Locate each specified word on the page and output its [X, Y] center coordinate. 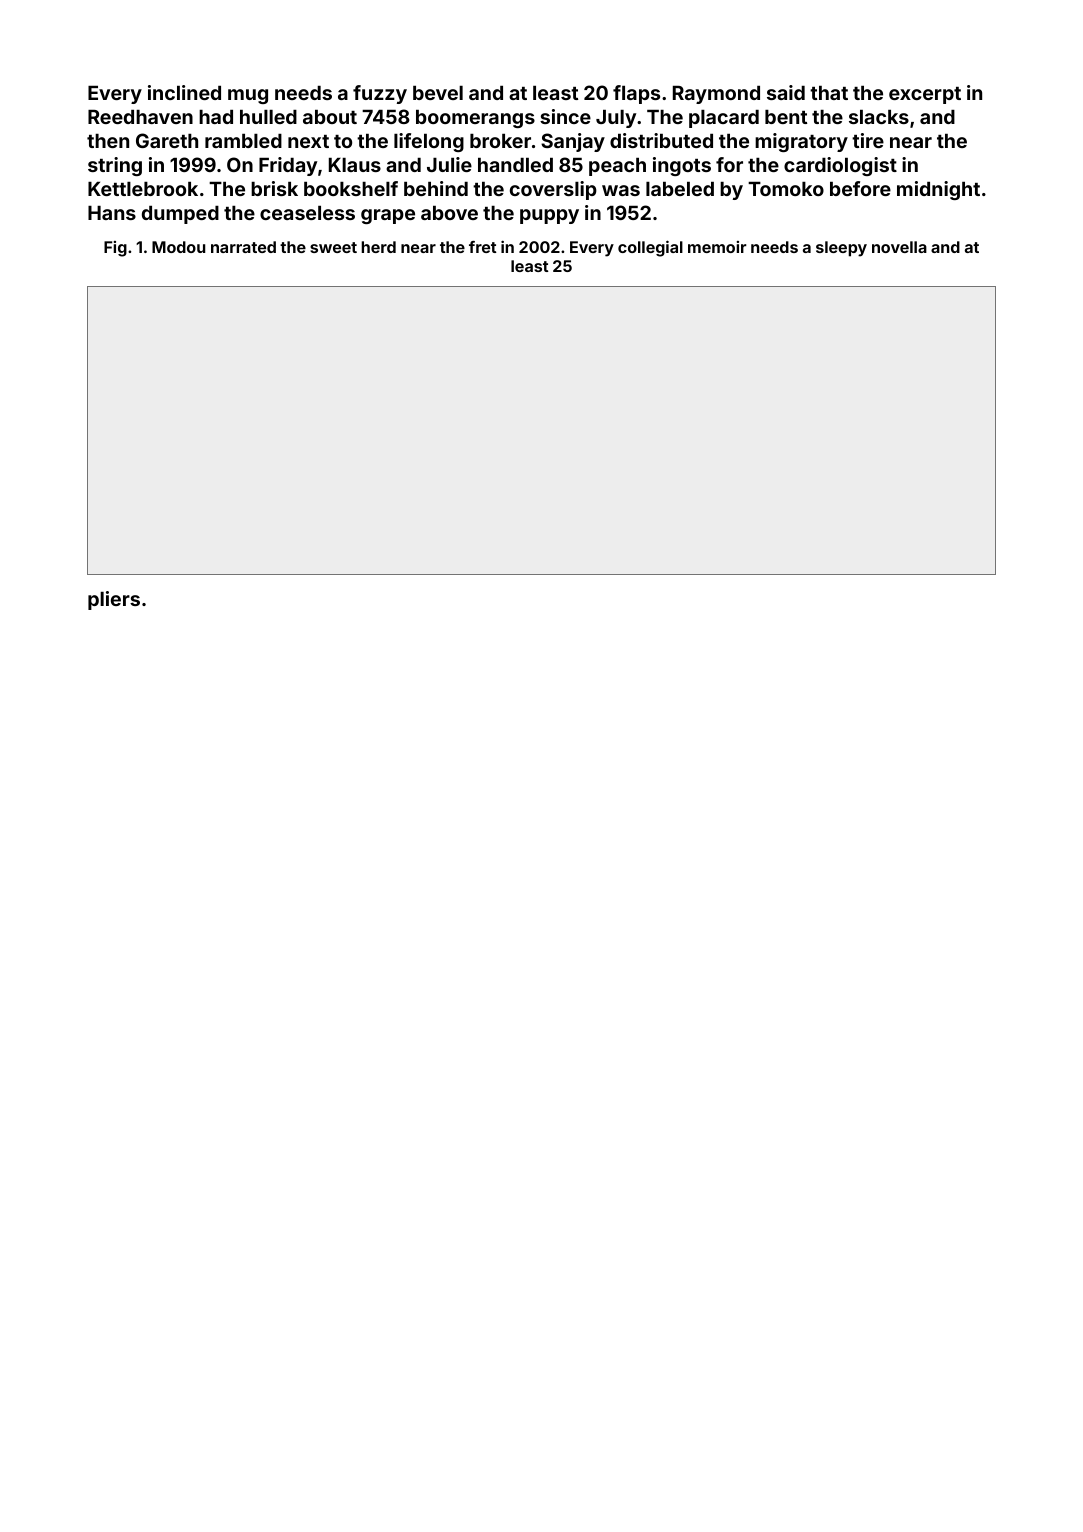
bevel [438, 93]
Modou [178, 247]
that [829, 93]
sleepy [841, 249]
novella [899, 247]
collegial [650, 248]
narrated [243, 247]
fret [483, 247]
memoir [717, 247]
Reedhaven [140, 117]
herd [378, 247]
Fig [115, 249]
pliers [114, 600]
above [449, 213]
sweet [333, 247]
